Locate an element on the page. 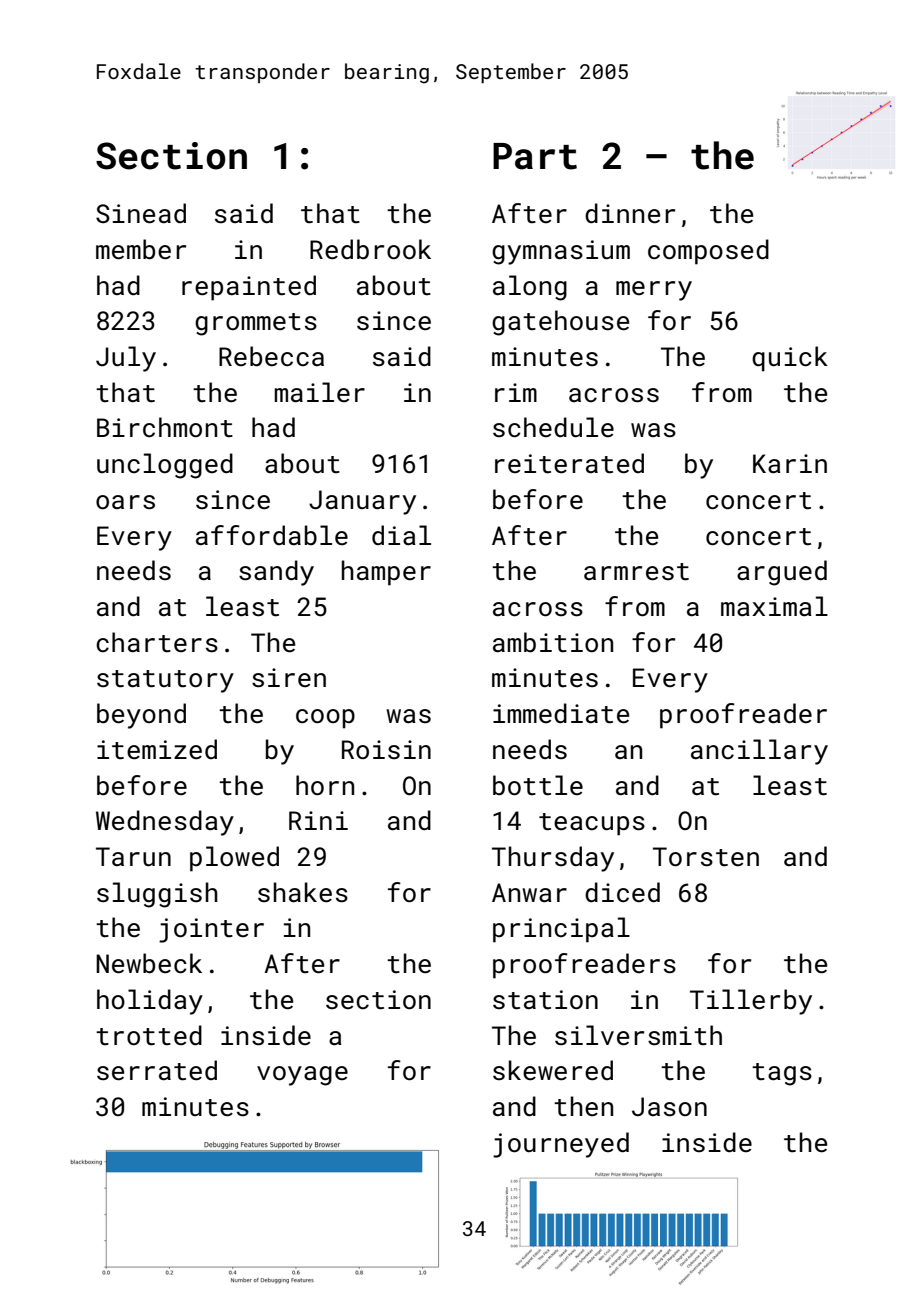 This image has height=1311, width=924. Sinead is located at coordinates (141, 213).
